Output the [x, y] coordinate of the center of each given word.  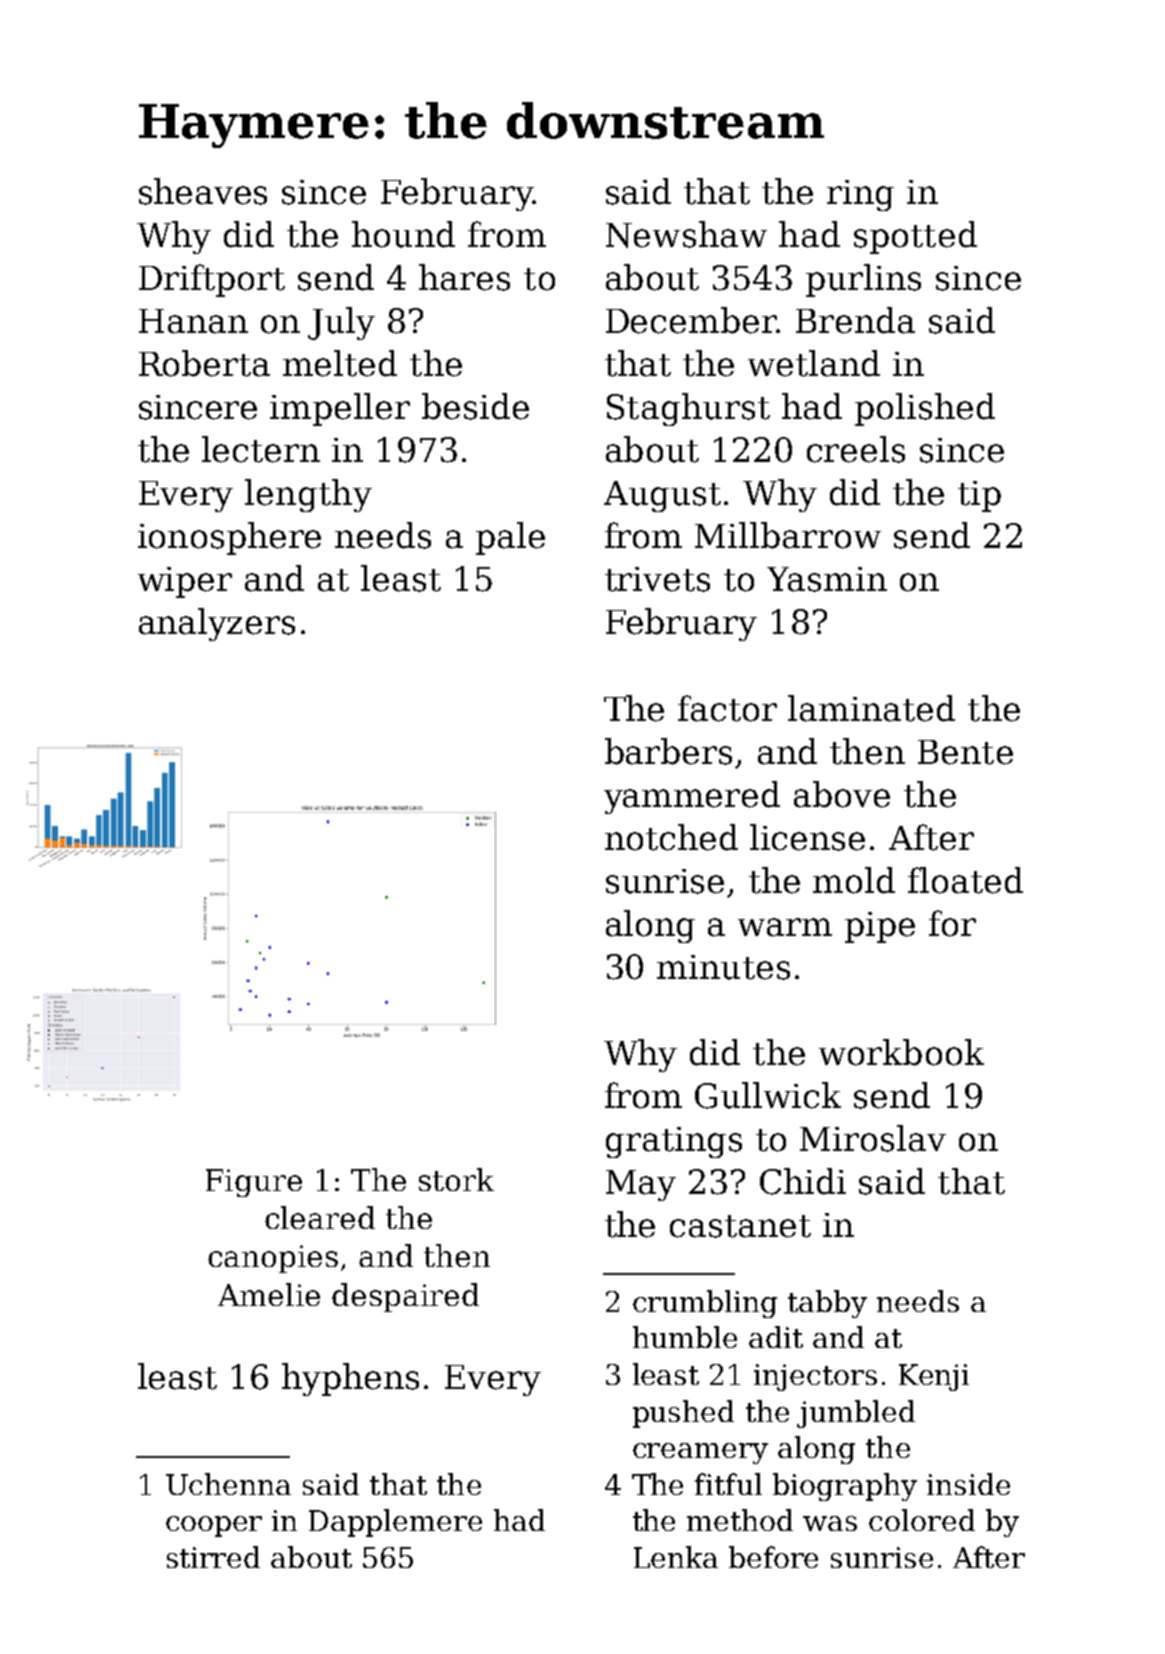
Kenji [934, 1377]
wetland [814, 363]
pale [510, 538]
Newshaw [686, 234]
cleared [320, 1217]
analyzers [217, 624]
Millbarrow [788, 535]
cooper [214, 1526]
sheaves [203, 191]
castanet [740, 1226]
